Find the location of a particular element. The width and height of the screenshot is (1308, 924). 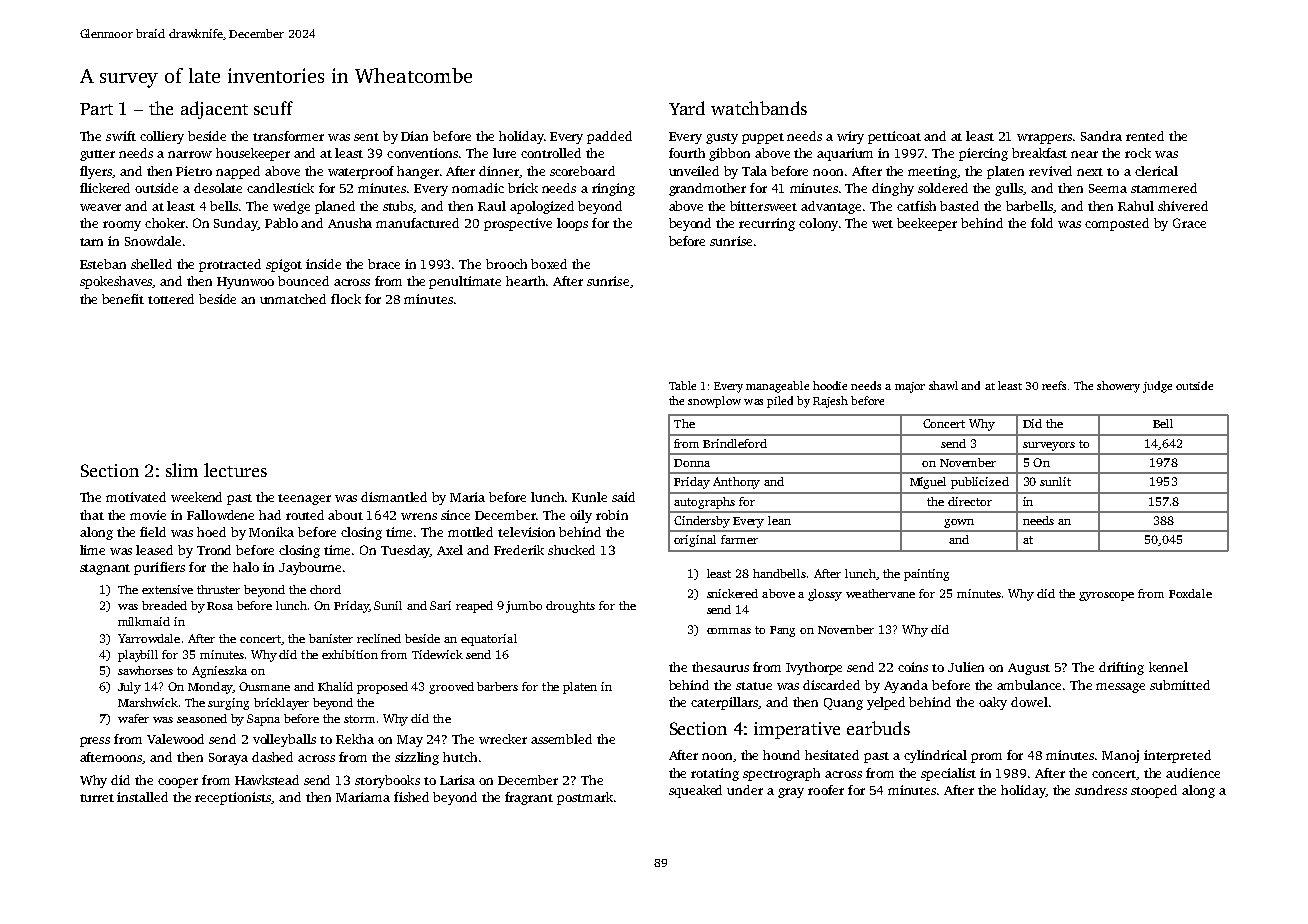

Kunle is located at coordinates (589, 497).
